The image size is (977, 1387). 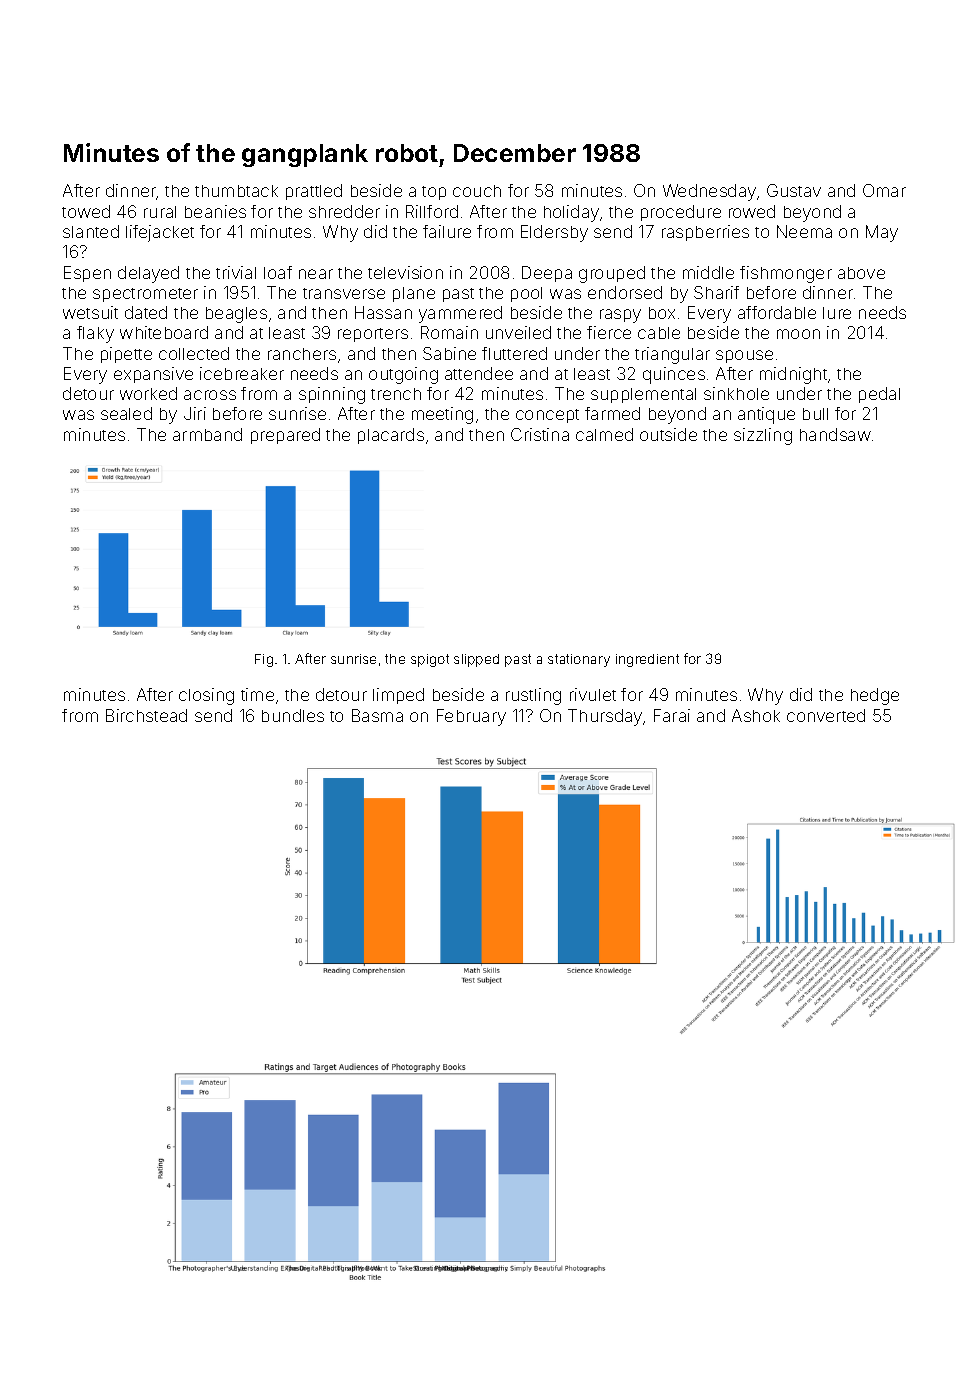 What do you see at coordinates (477, 191) in the image?
I see `couch` at bounding box center [477, 191].
